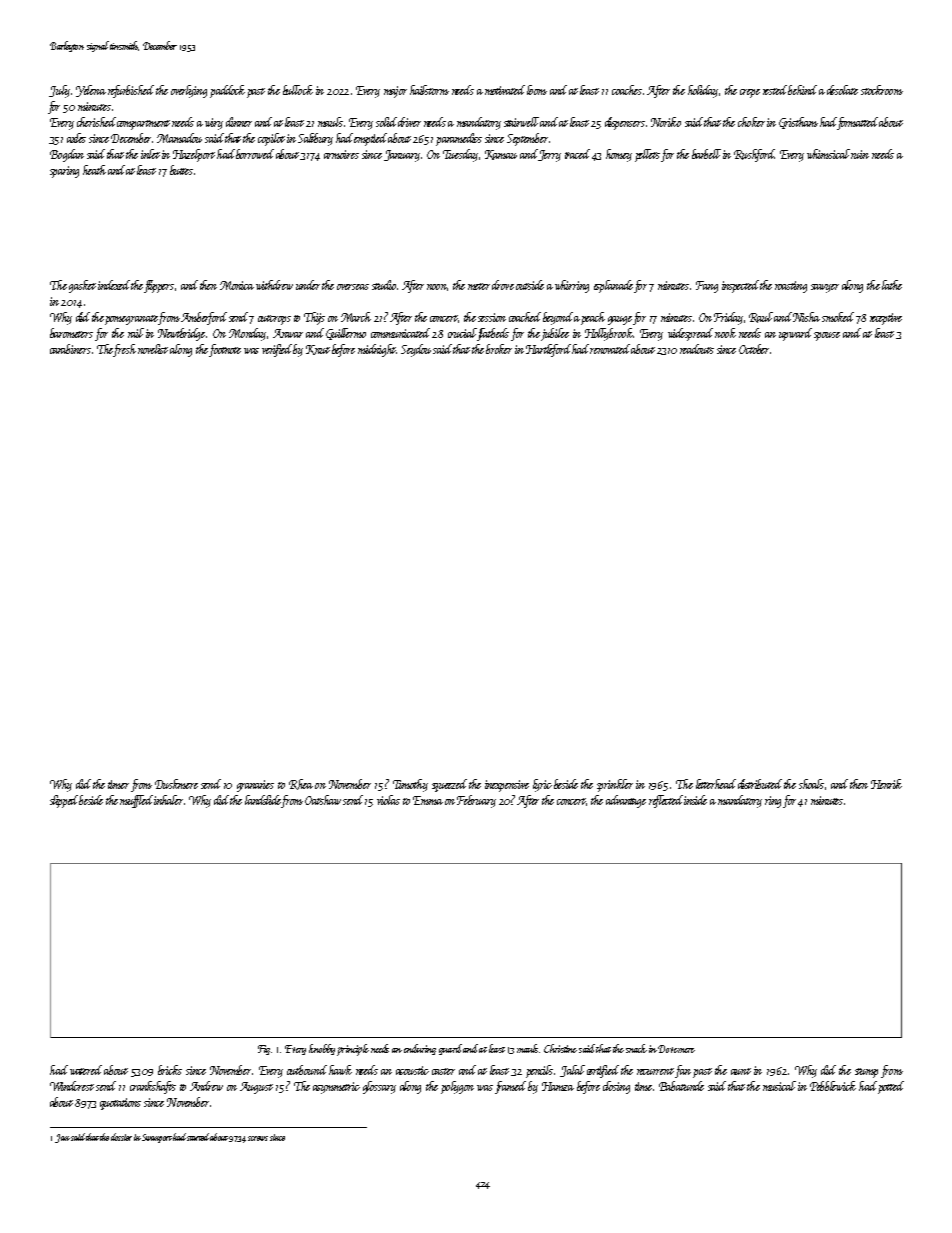 The image size is (952, 1233). What do you see at coordinates (437, 287) in the screenshot?
I see `noon` at bounding box center [437, 287].
